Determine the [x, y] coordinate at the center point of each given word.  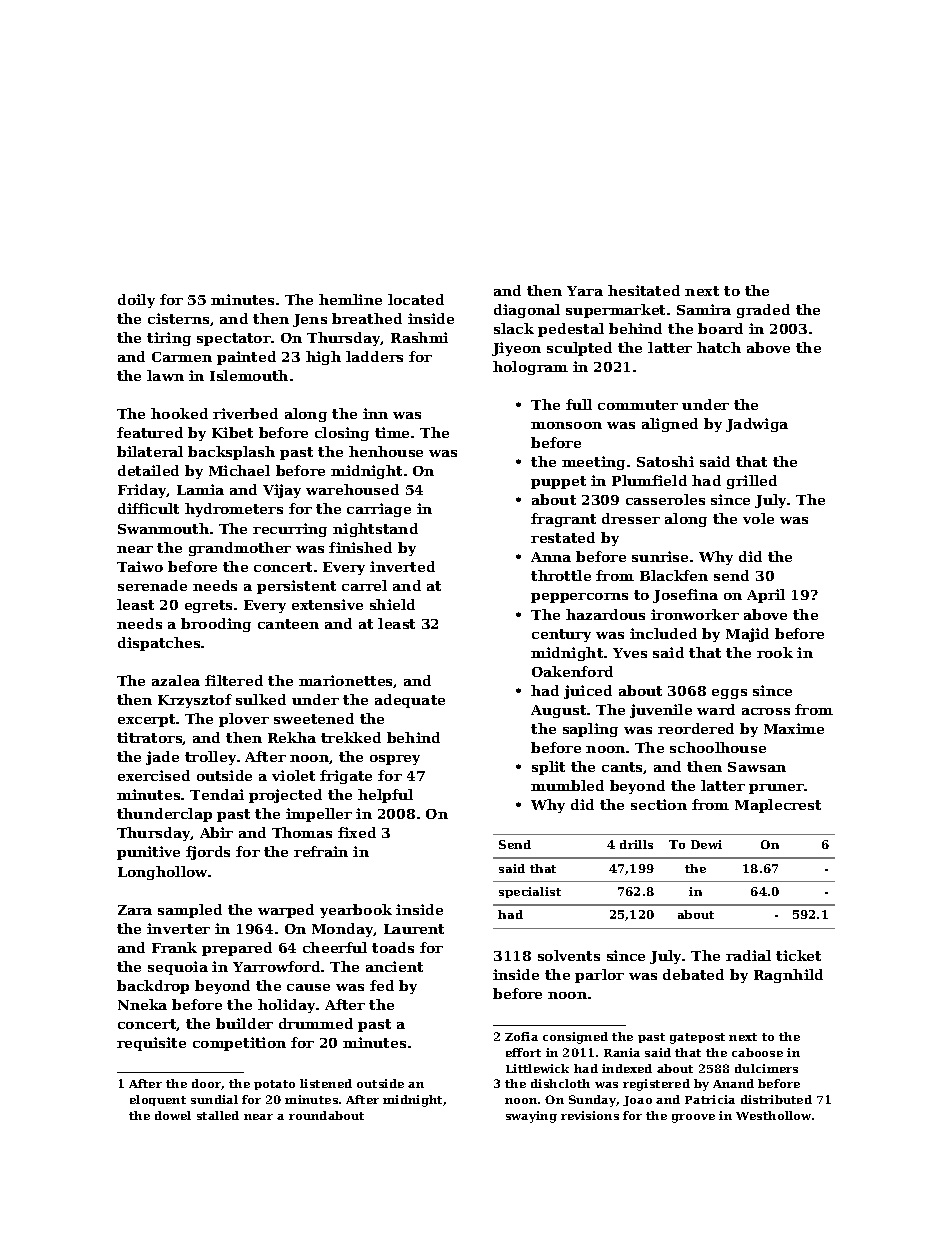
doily [136, 301]
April [766, 596]
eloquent [158, 1100]
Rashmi [419, 337]
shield [392, 604]
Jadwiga [757, 425]
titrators [150, 738]
